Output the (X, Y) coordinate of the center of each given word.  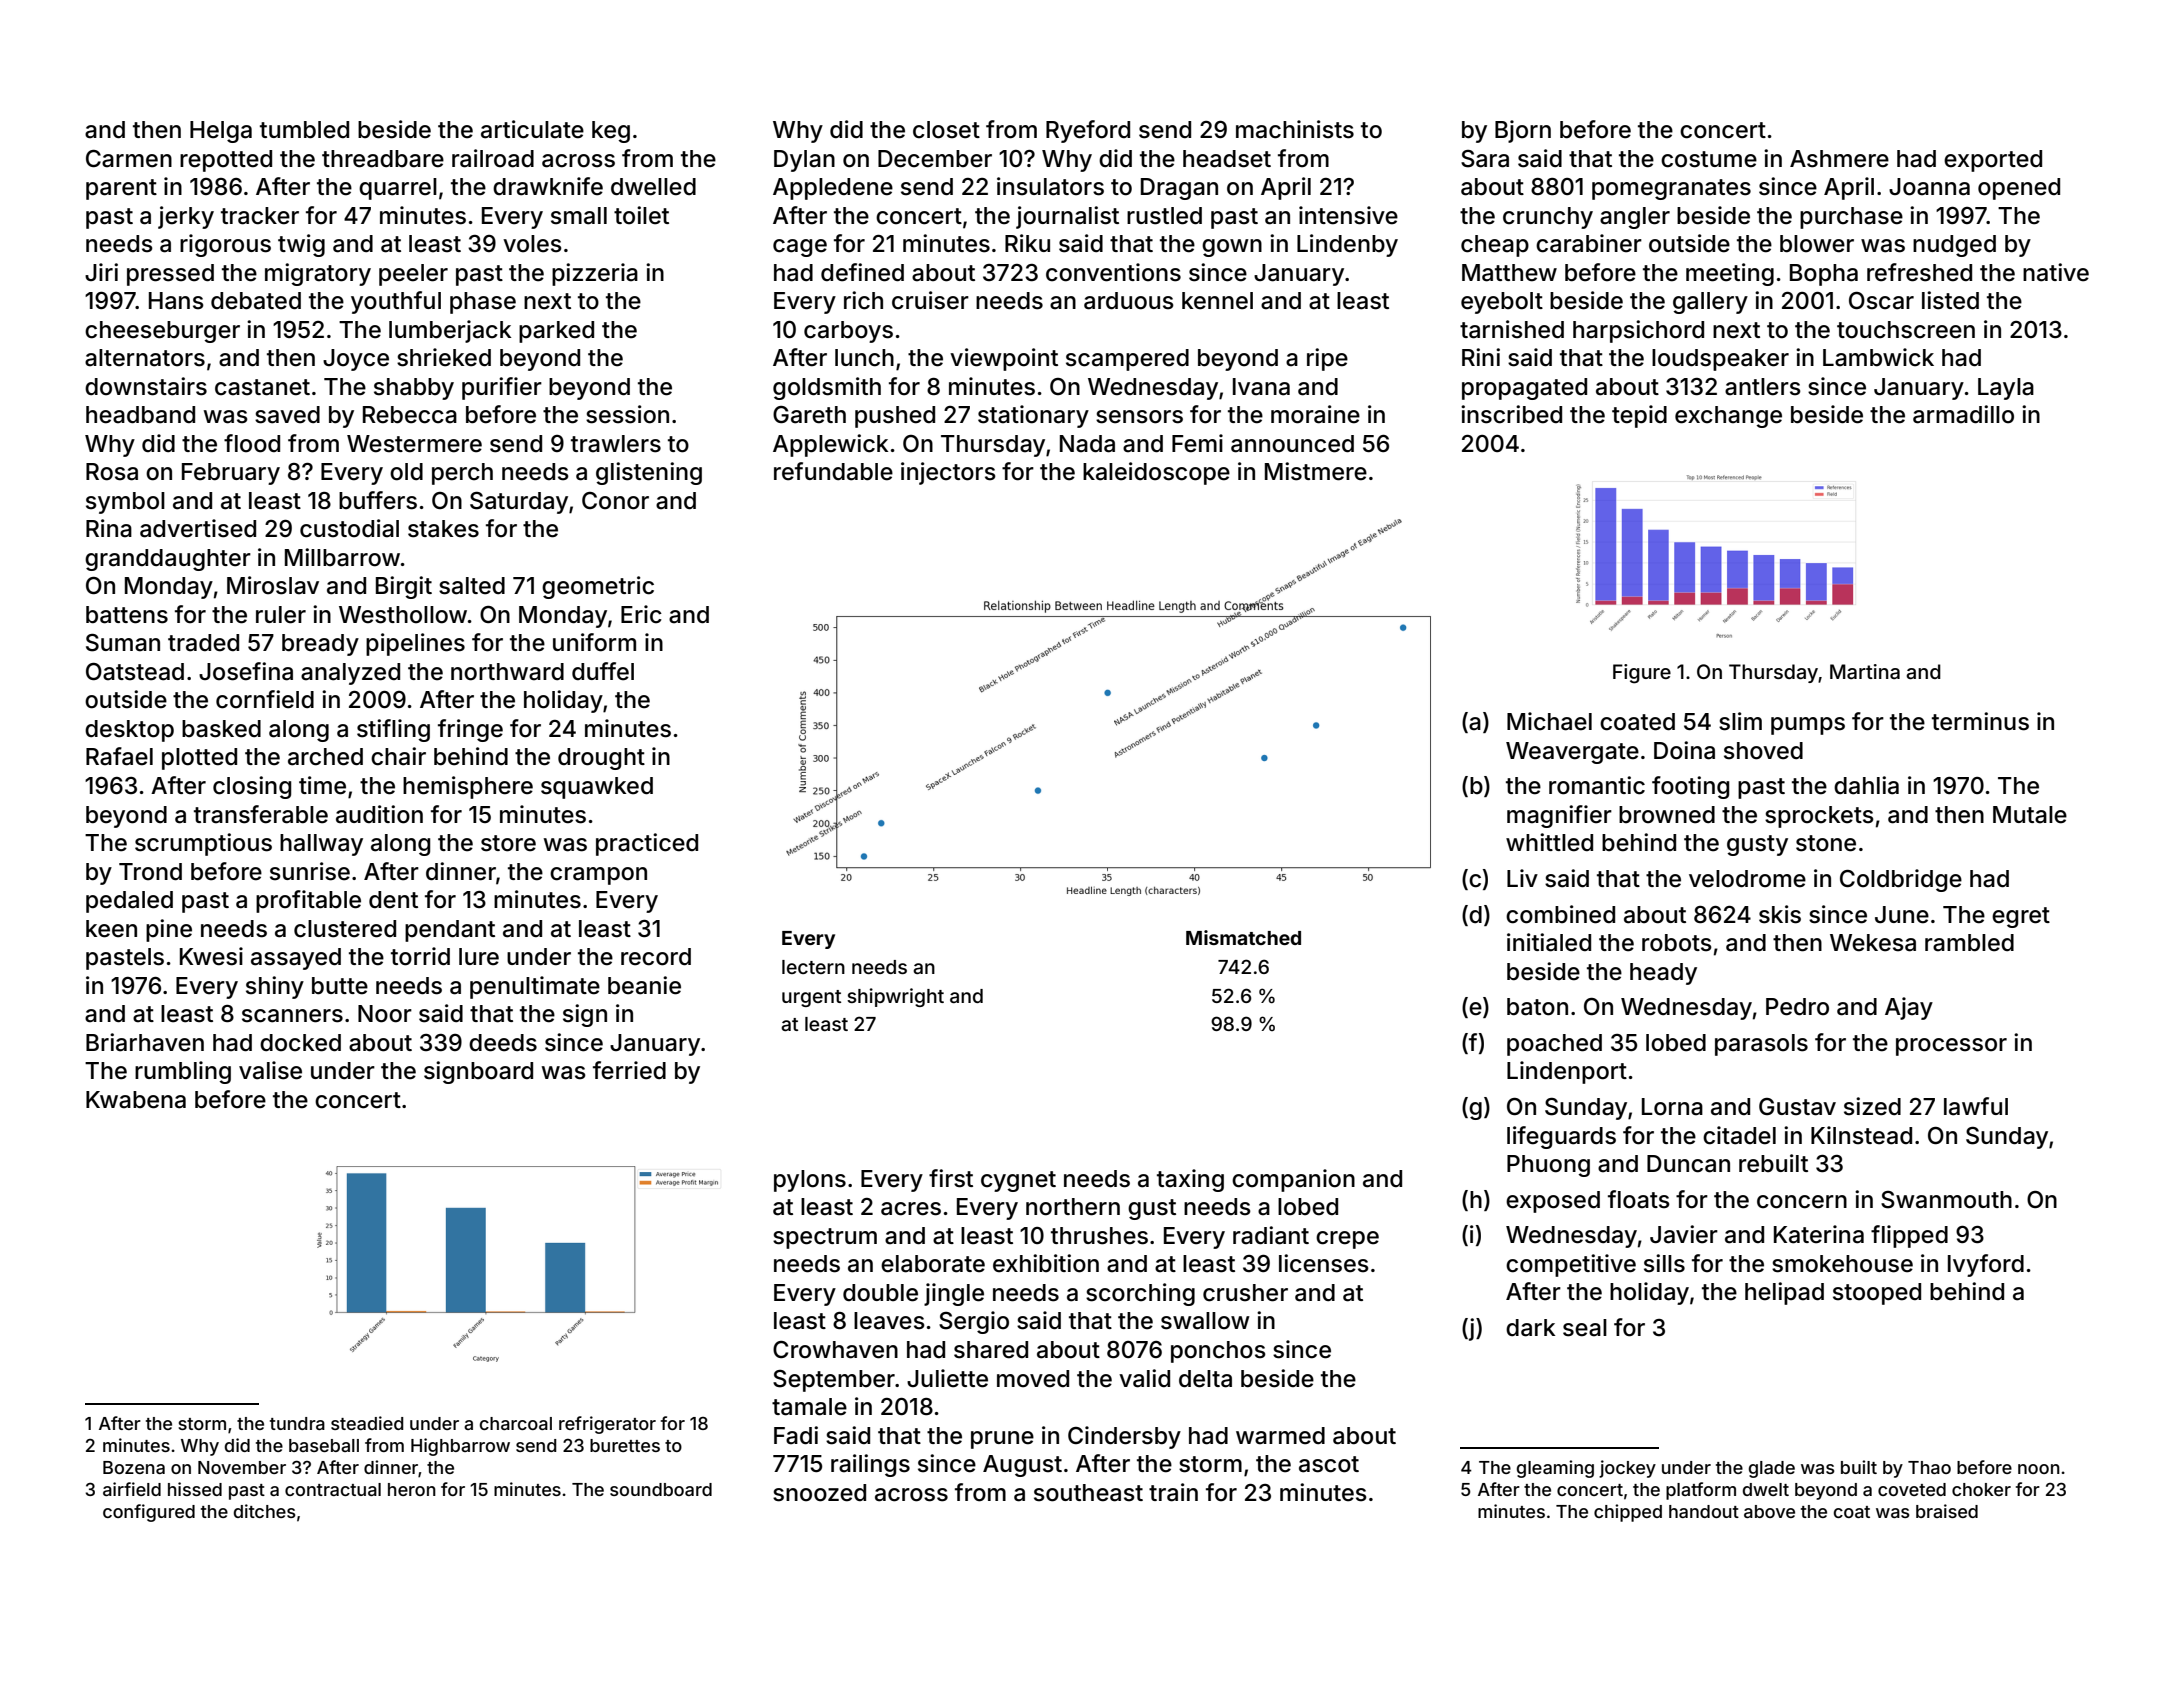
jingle (954, 1294)
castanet (262, 387)
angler (1635, 218)
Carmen (129, 159)
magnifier (1559, 816)
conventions (1113, 272)
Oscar (1881, 301)
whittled (1549, 842)
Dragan (1179, 189)
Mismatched (1243, 937)
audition (379, 814)
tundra (297, 1423)
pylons (810, 1181)
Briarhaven (145, 1042)
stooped (1877, 1294)
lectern (813, 967)
